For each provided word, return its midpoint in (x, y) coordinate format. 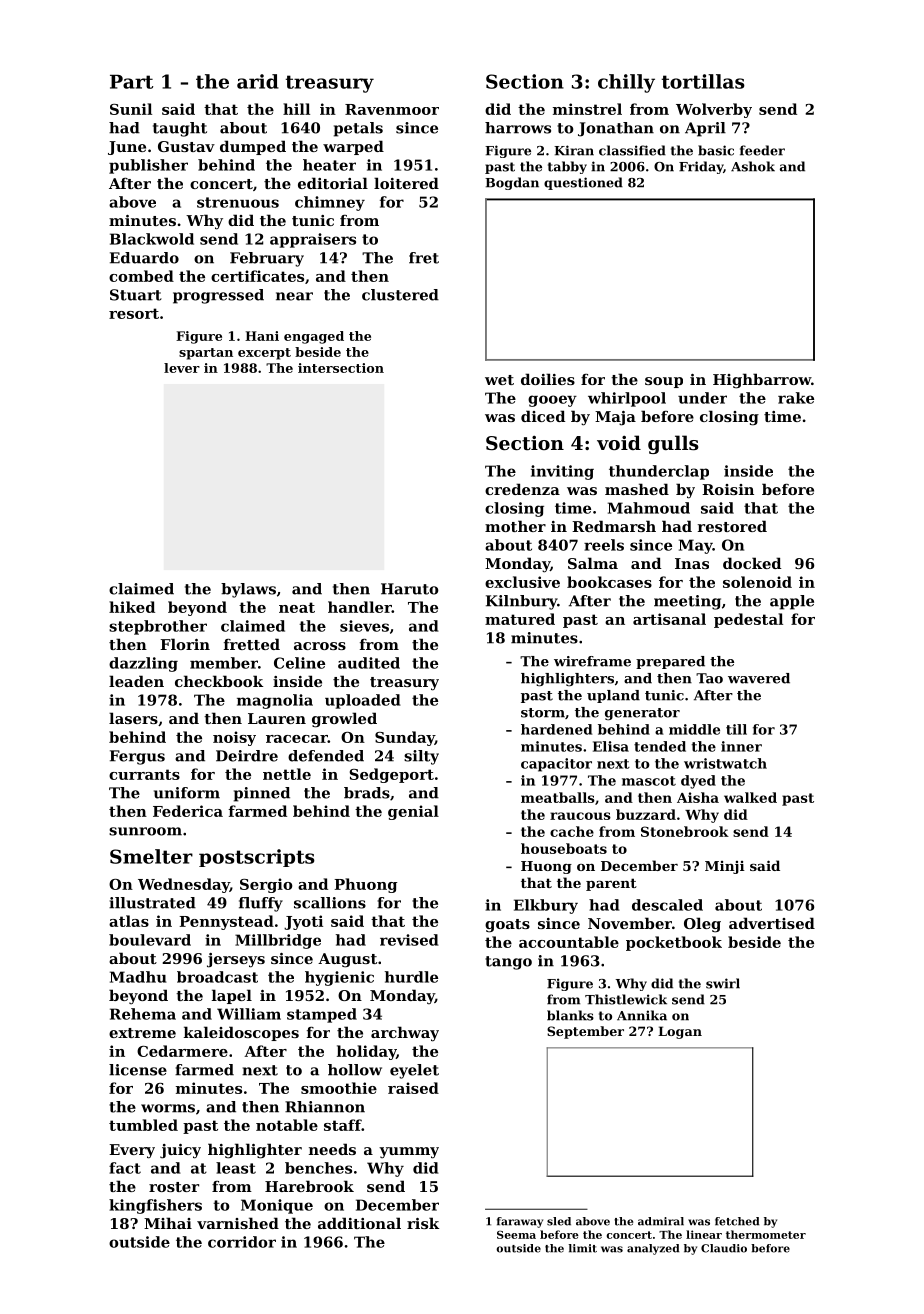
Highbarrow (762, 381)
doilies (548, 379)
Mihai (168, 1223)
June (127, 148)
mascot (649, 781)
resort (134, 313)
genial (413, 812)
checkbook (219, 681)
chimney (330, 203)
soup (664, 382)
